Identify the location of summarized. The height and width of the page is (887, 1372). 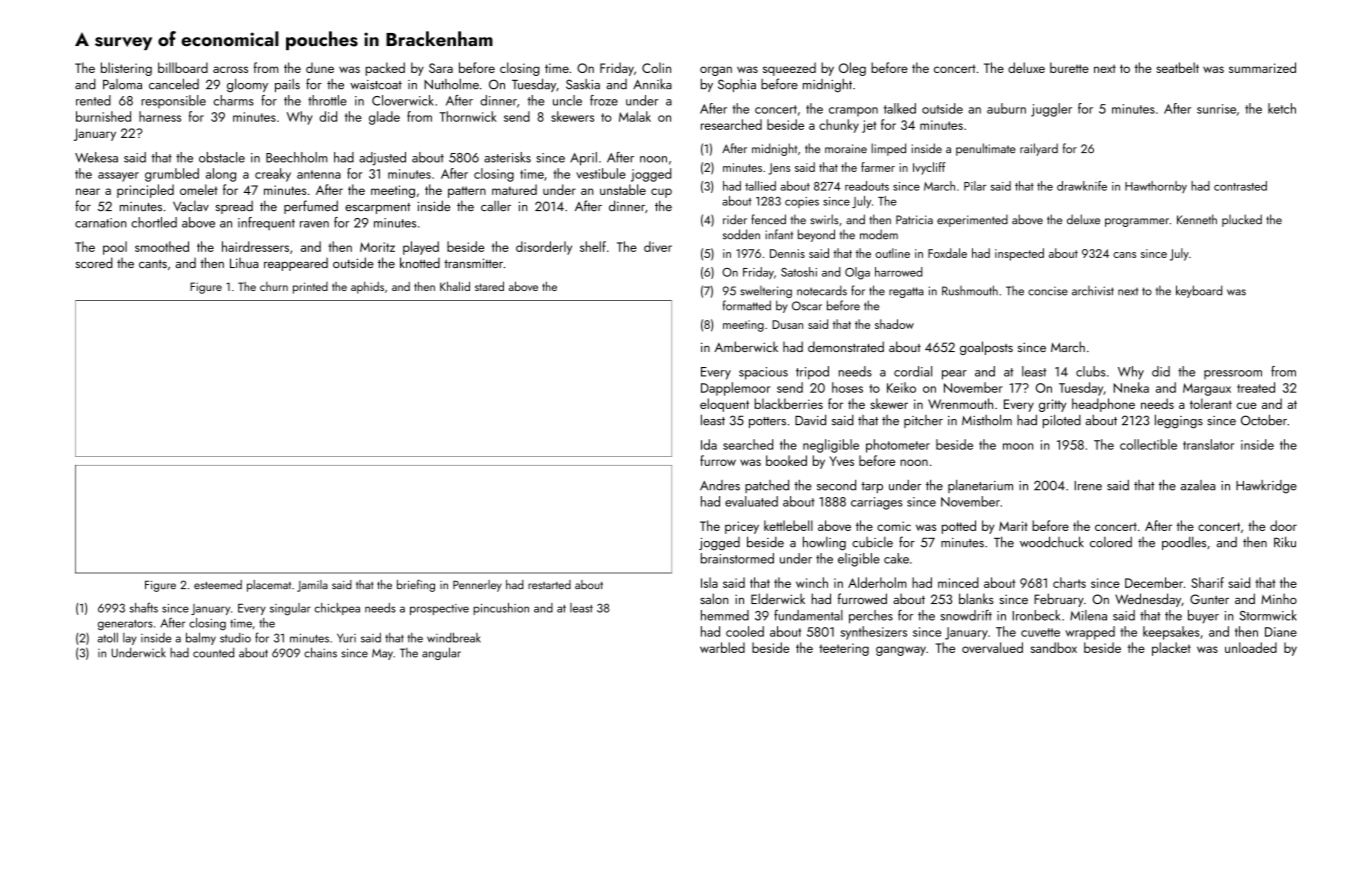
(1262, 67).
